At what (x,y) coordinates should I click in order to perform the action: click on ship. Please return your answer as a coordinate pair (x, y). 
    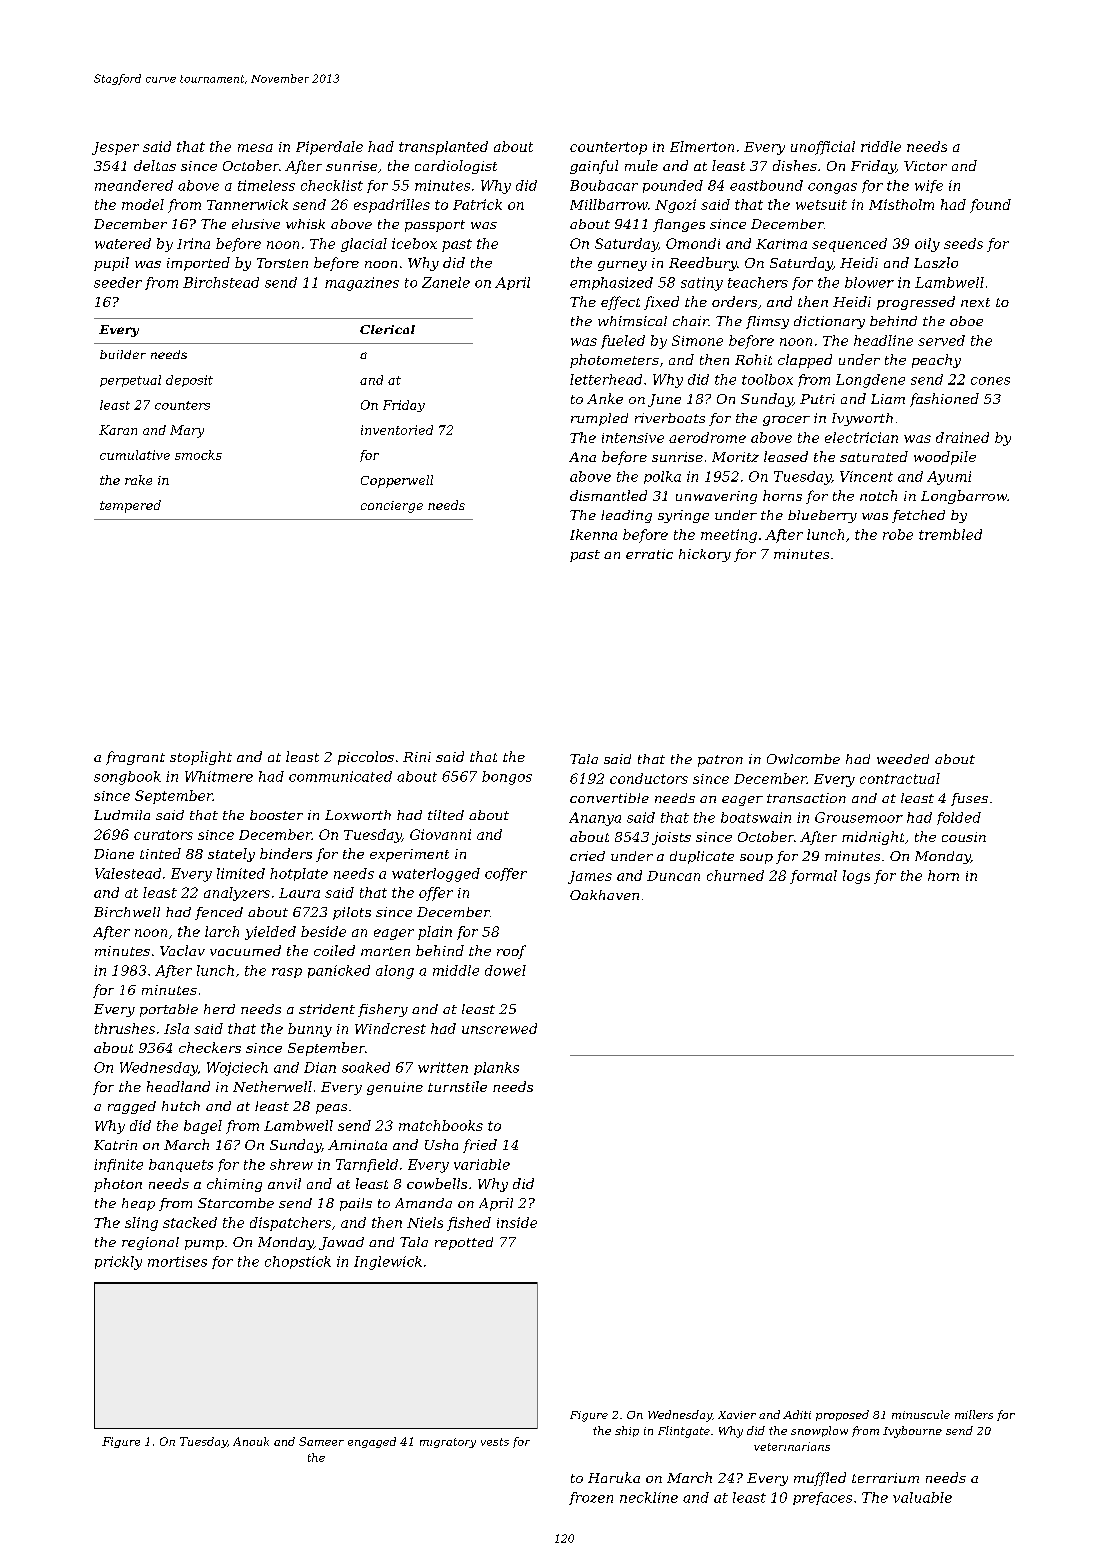
    Looking at the image, I should click on (627, 1431).
